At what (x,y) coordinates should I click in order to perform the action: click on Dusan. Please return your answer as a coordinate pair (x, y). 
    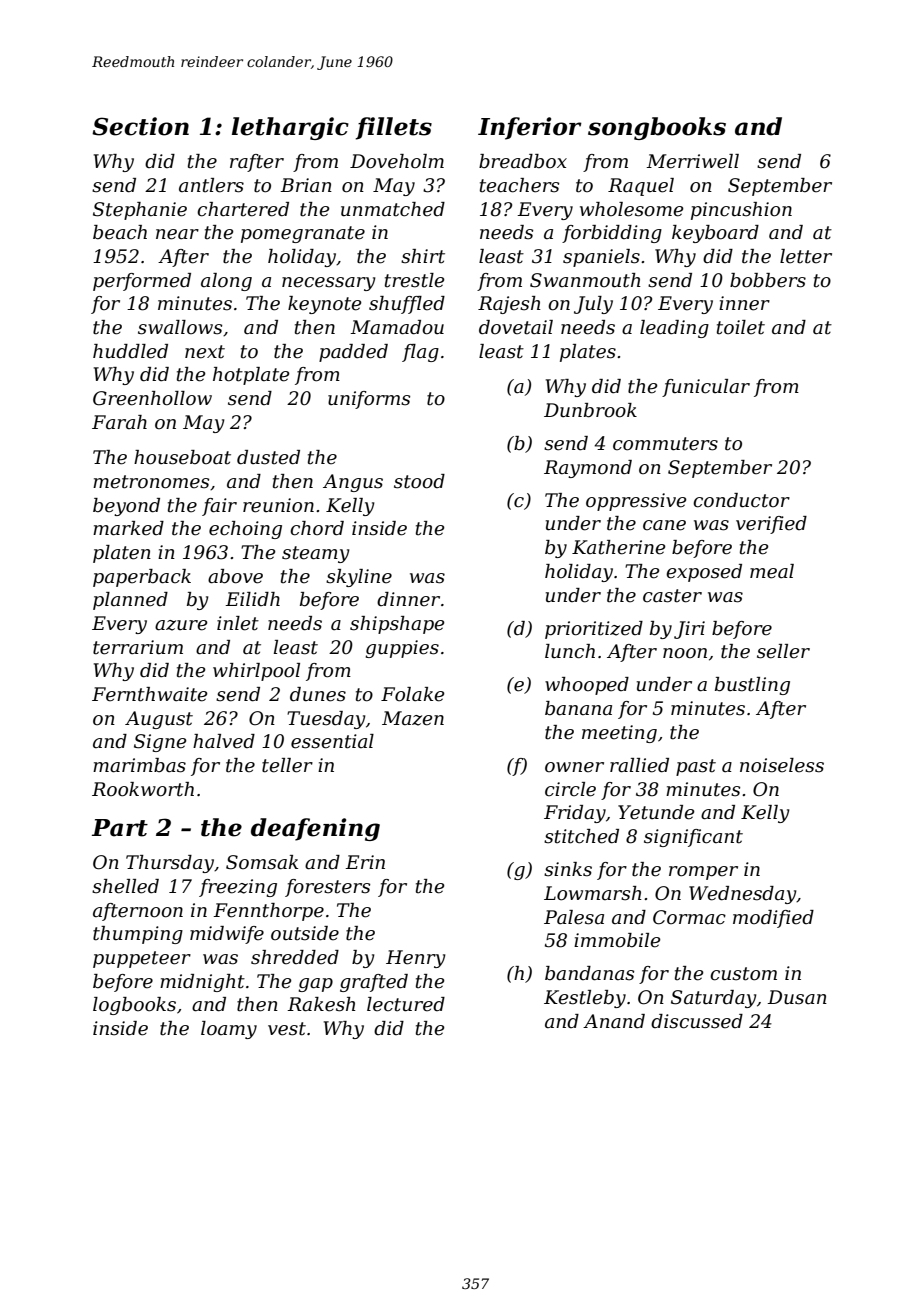
    Looking at the image, I should click on (797, 997).
